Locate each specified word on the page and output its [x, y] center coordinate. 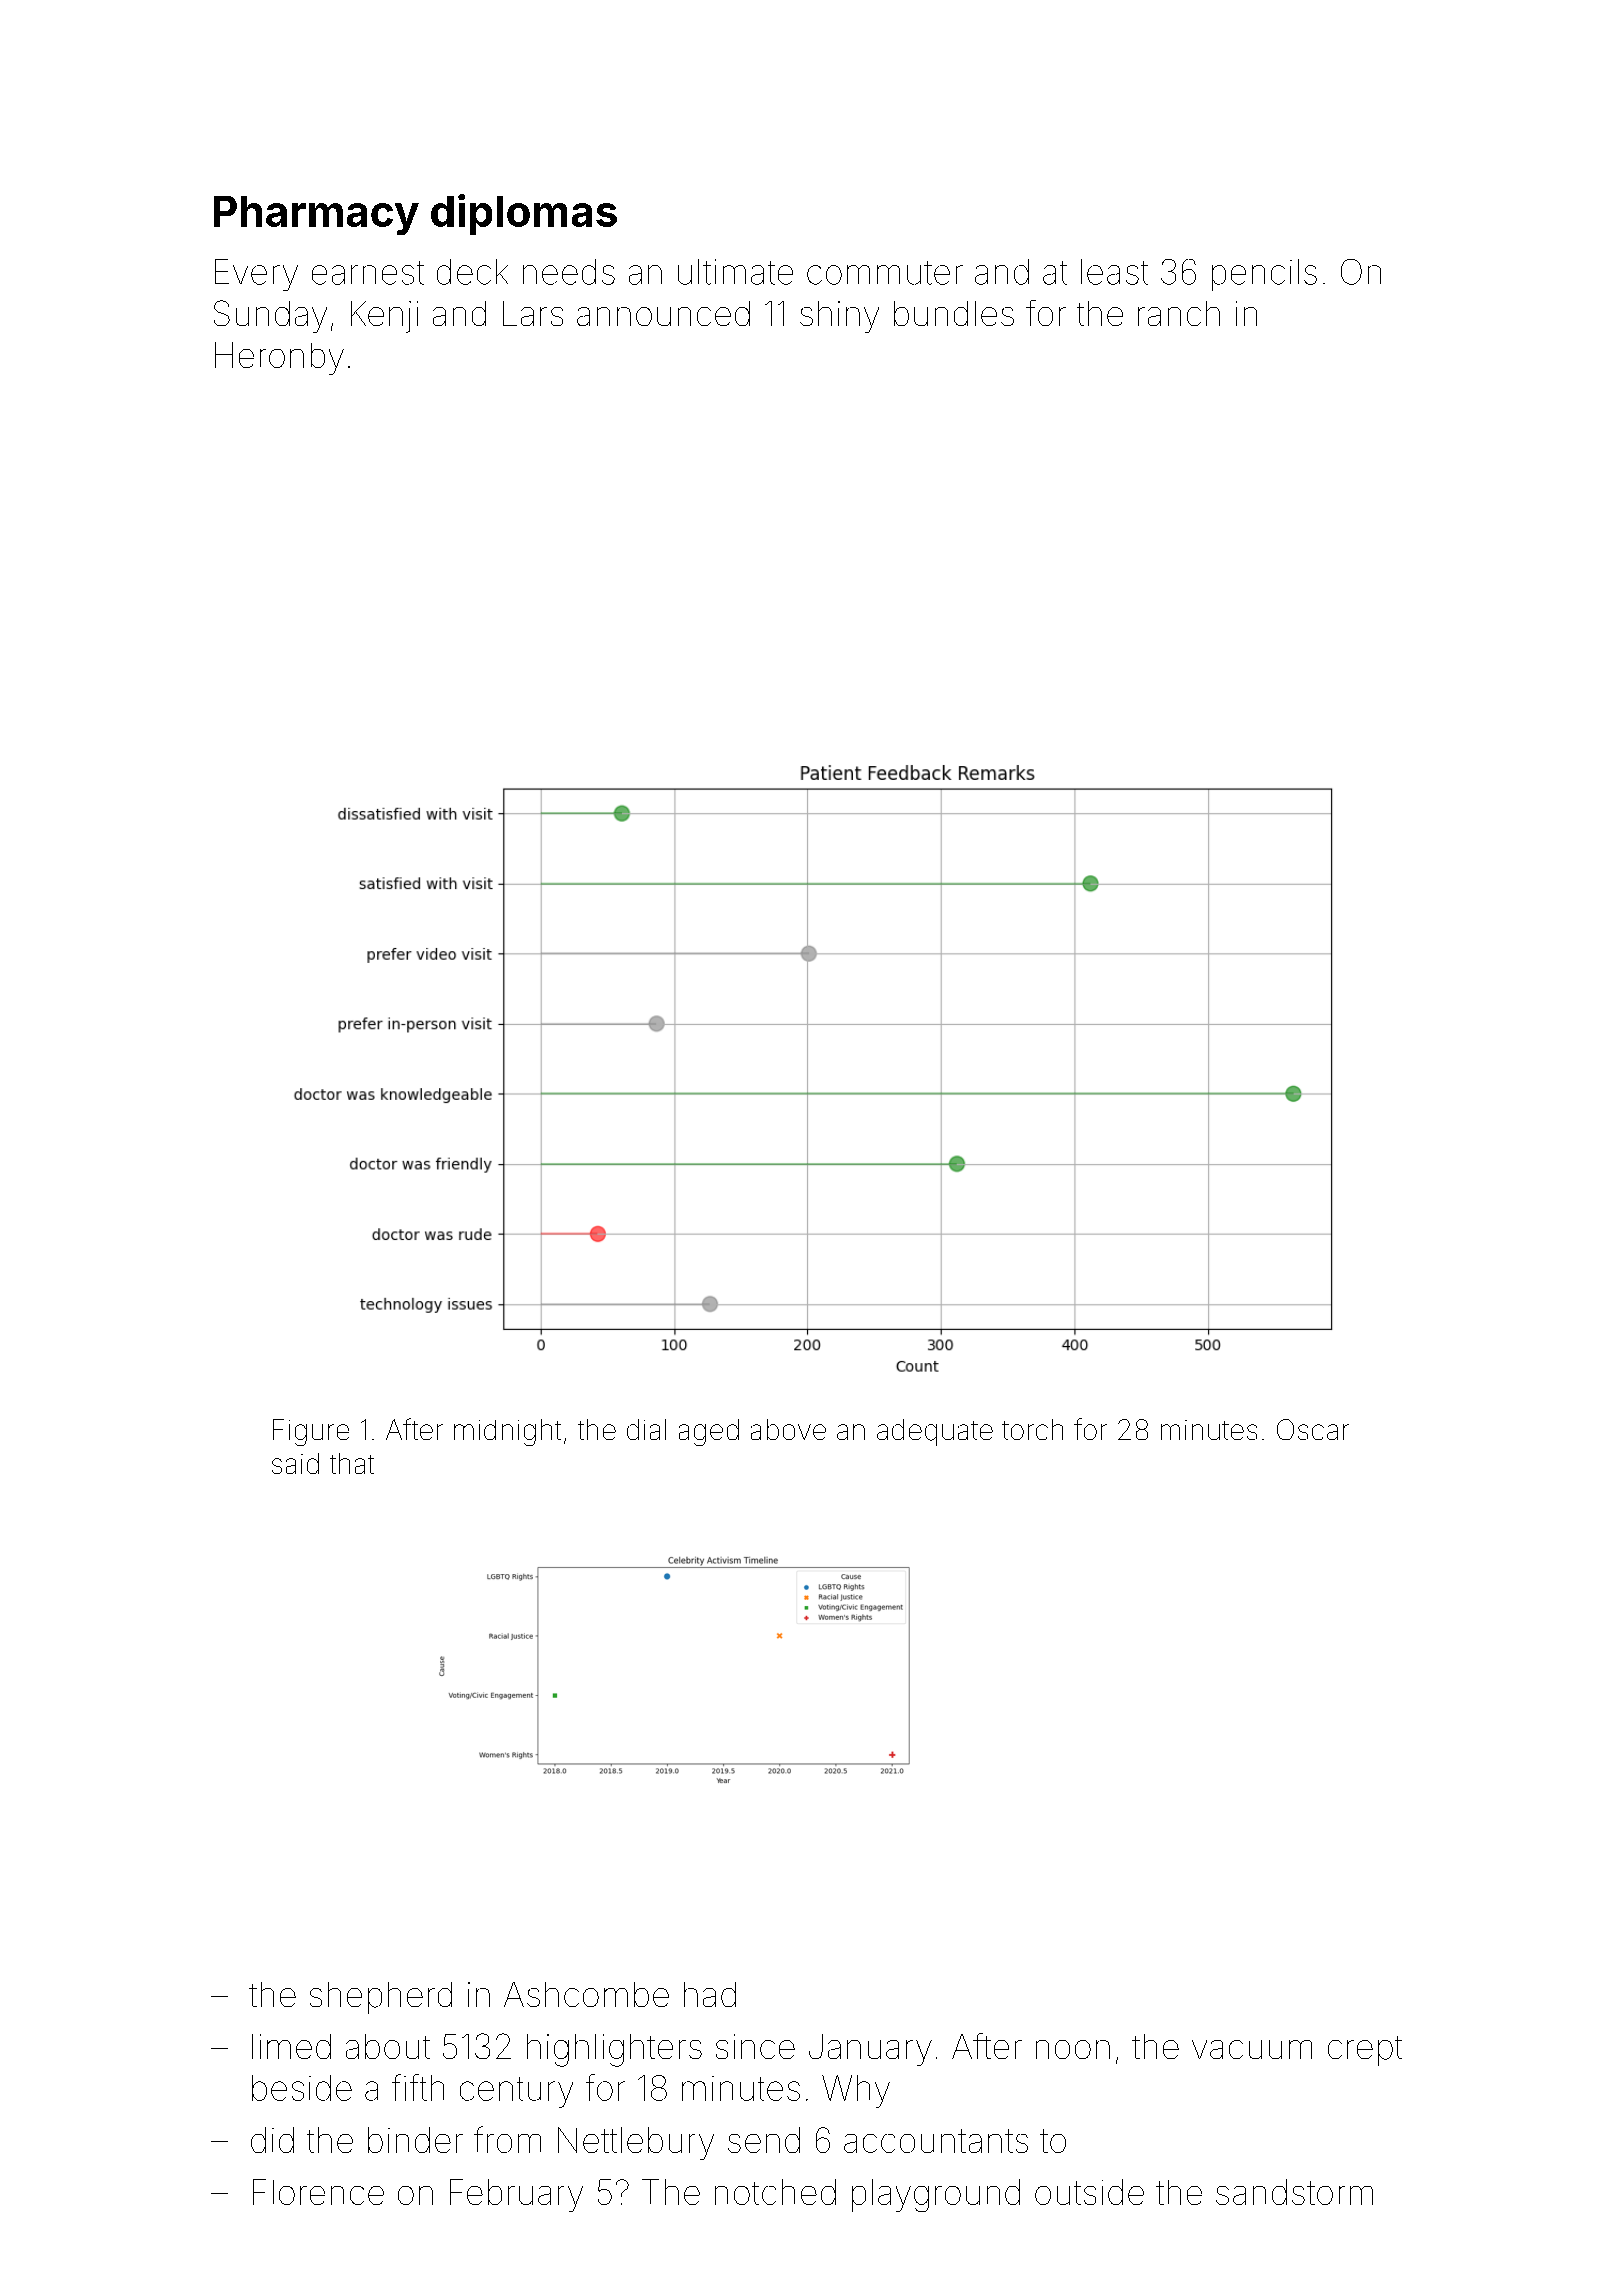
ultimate [735, 272]
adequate [935, 1432]
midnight [507, 1432]
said [295, 1463]
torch [1032, 1429]
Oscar [1313, 1429]
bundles [954, 313]
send [764, 2140]
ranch [1179, 313]
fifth [418, 2087]
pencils [1264, 275]
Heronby [279, 358]
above [788, 1429]
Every [256, 275]
